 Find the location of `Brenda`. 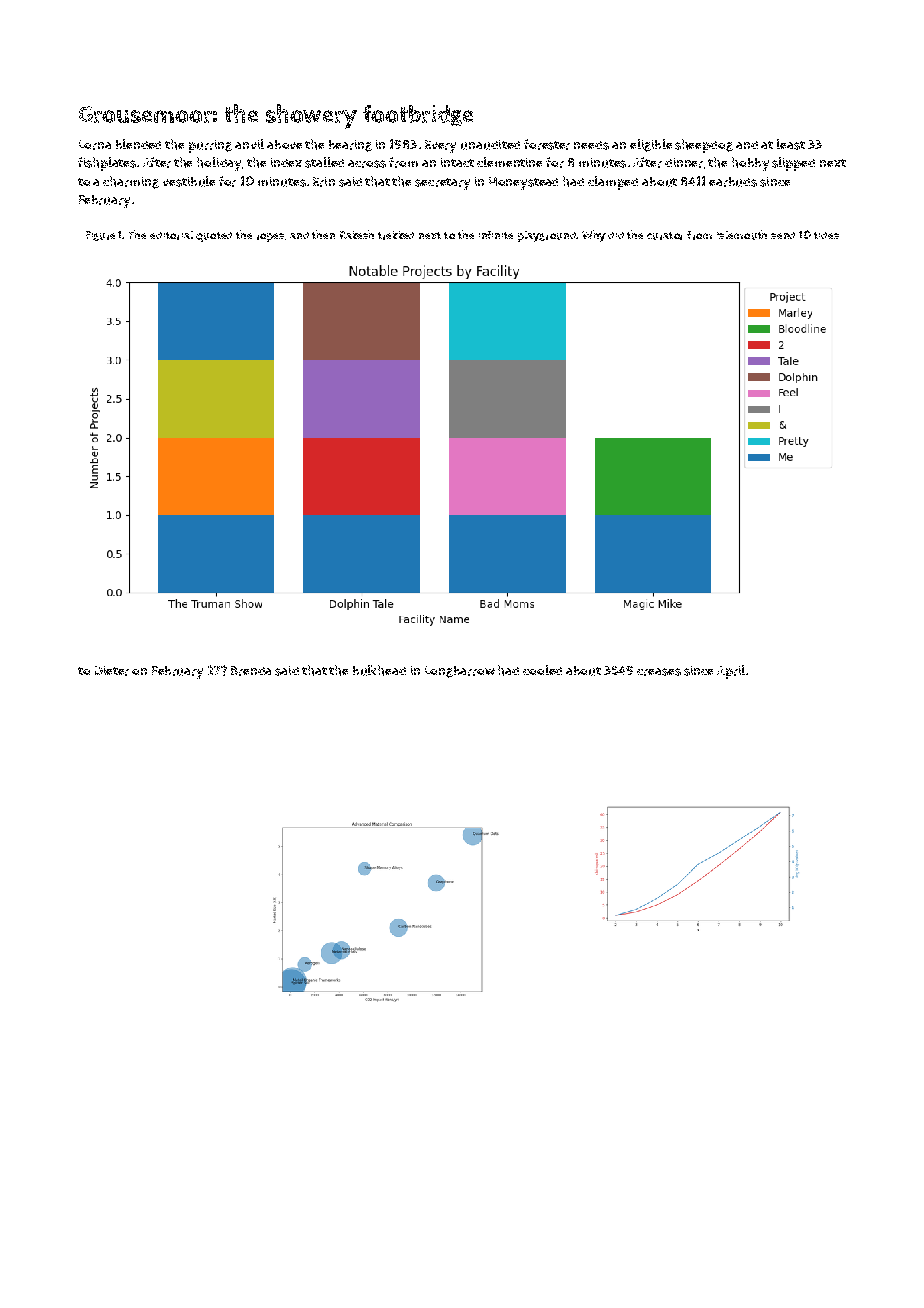

Brenda is located at coordinates (251, 671).
